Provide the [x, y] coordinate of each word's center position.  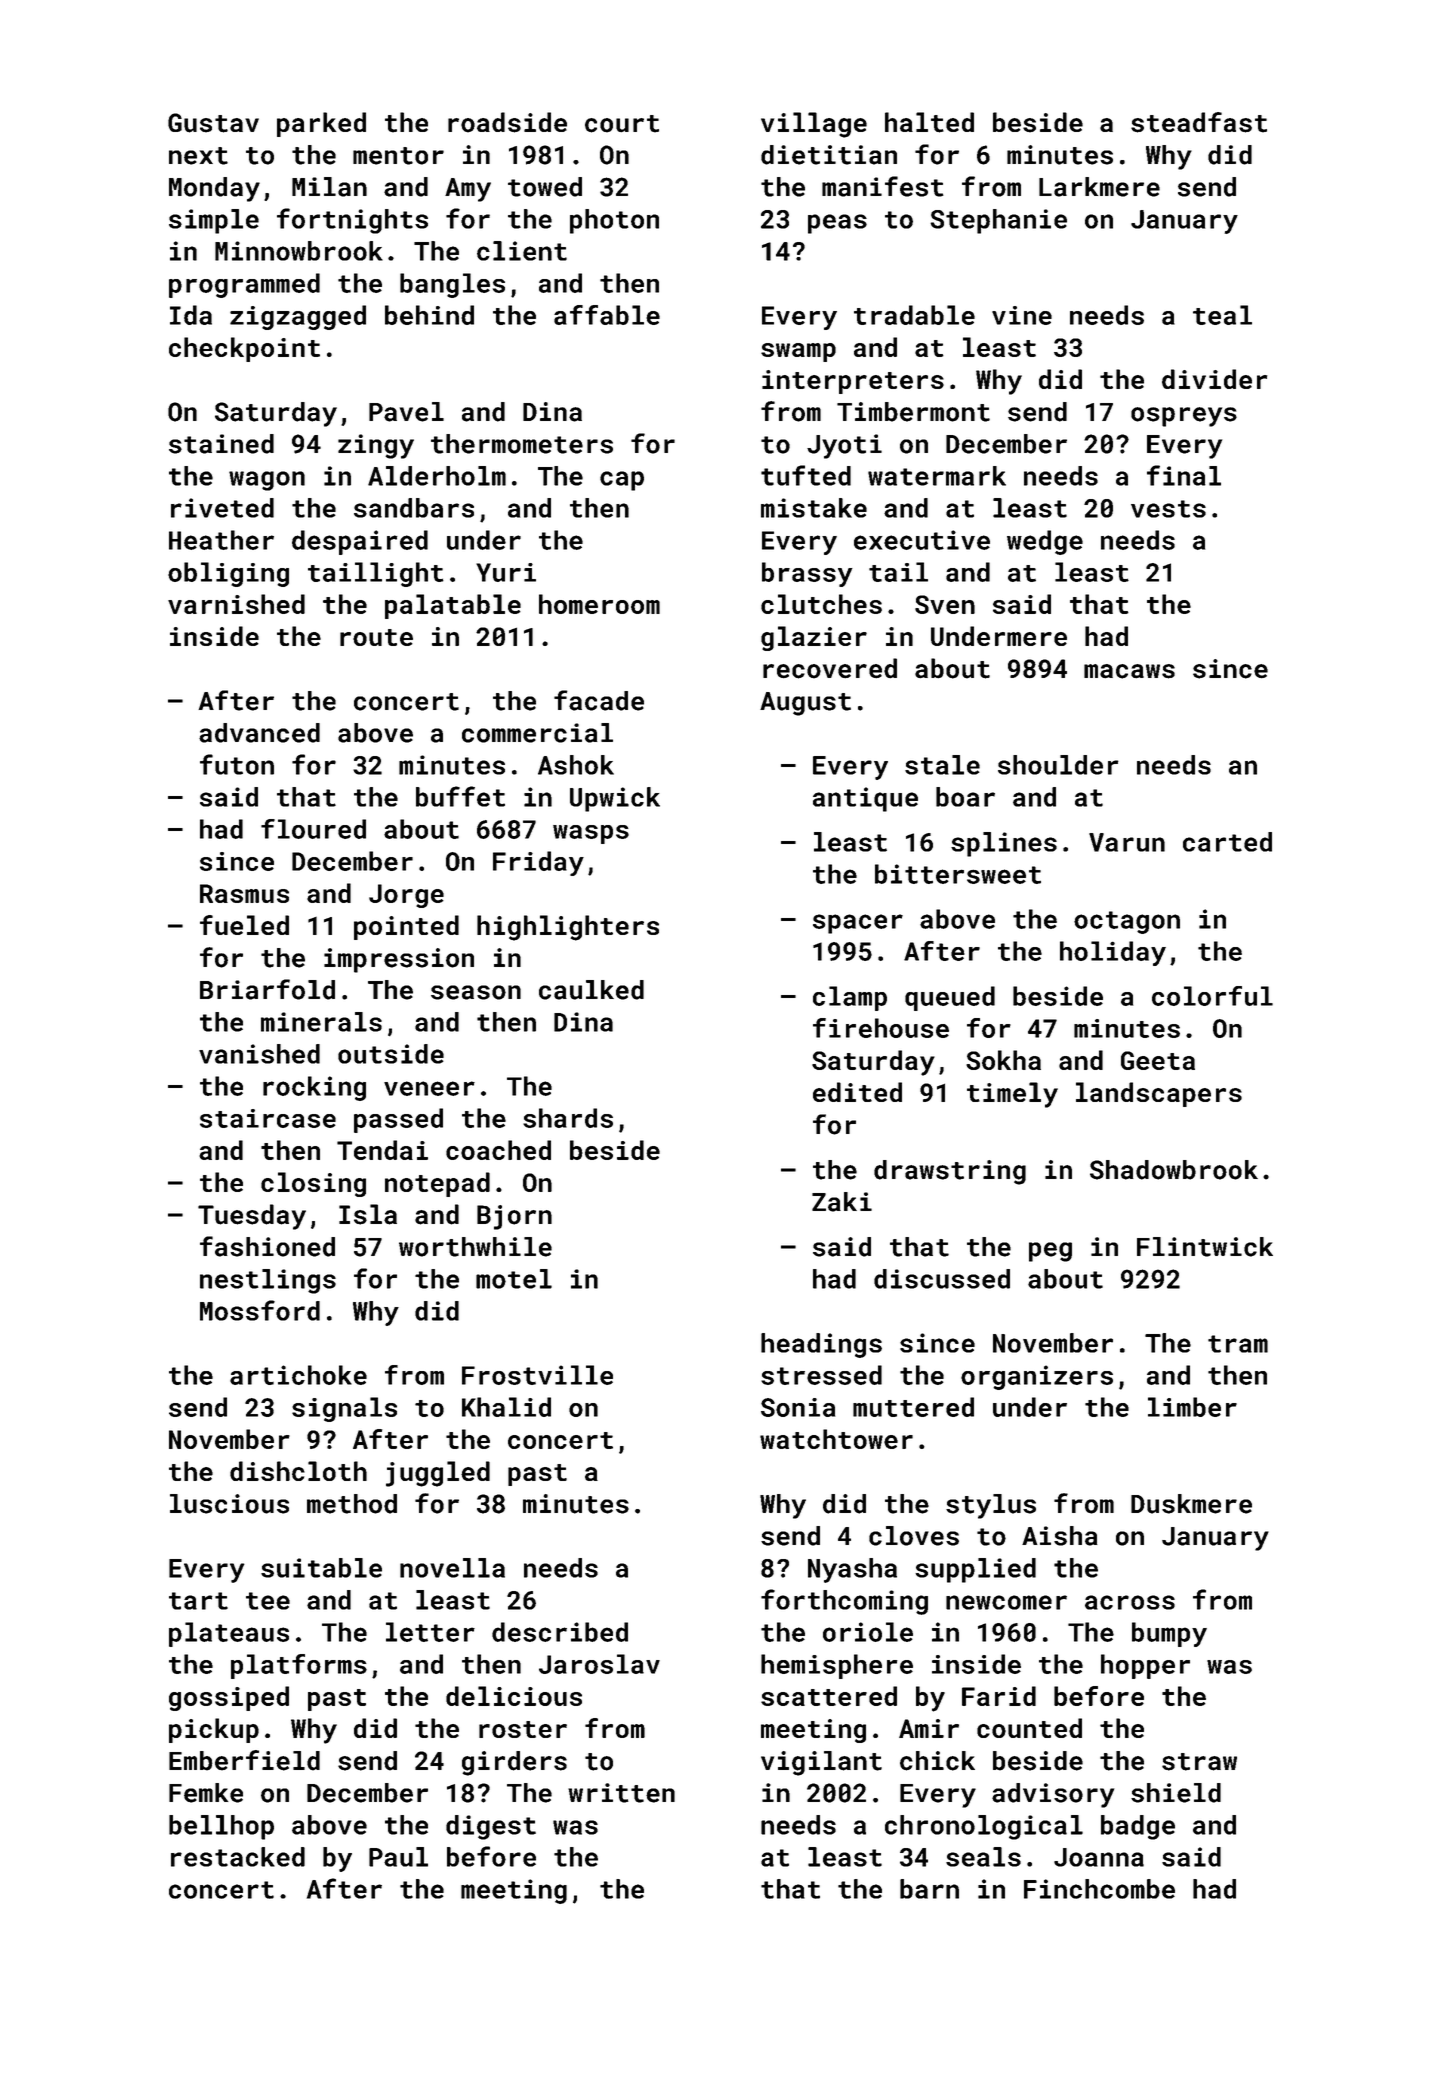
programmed [244, 285]
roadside [507, 122]
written [621, 1793]
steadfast [1199, 122]
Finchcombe [1099, 1889]
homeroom [599, 604]
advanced [259, 733]
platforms [299, 1666]
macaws [1129, 671]
